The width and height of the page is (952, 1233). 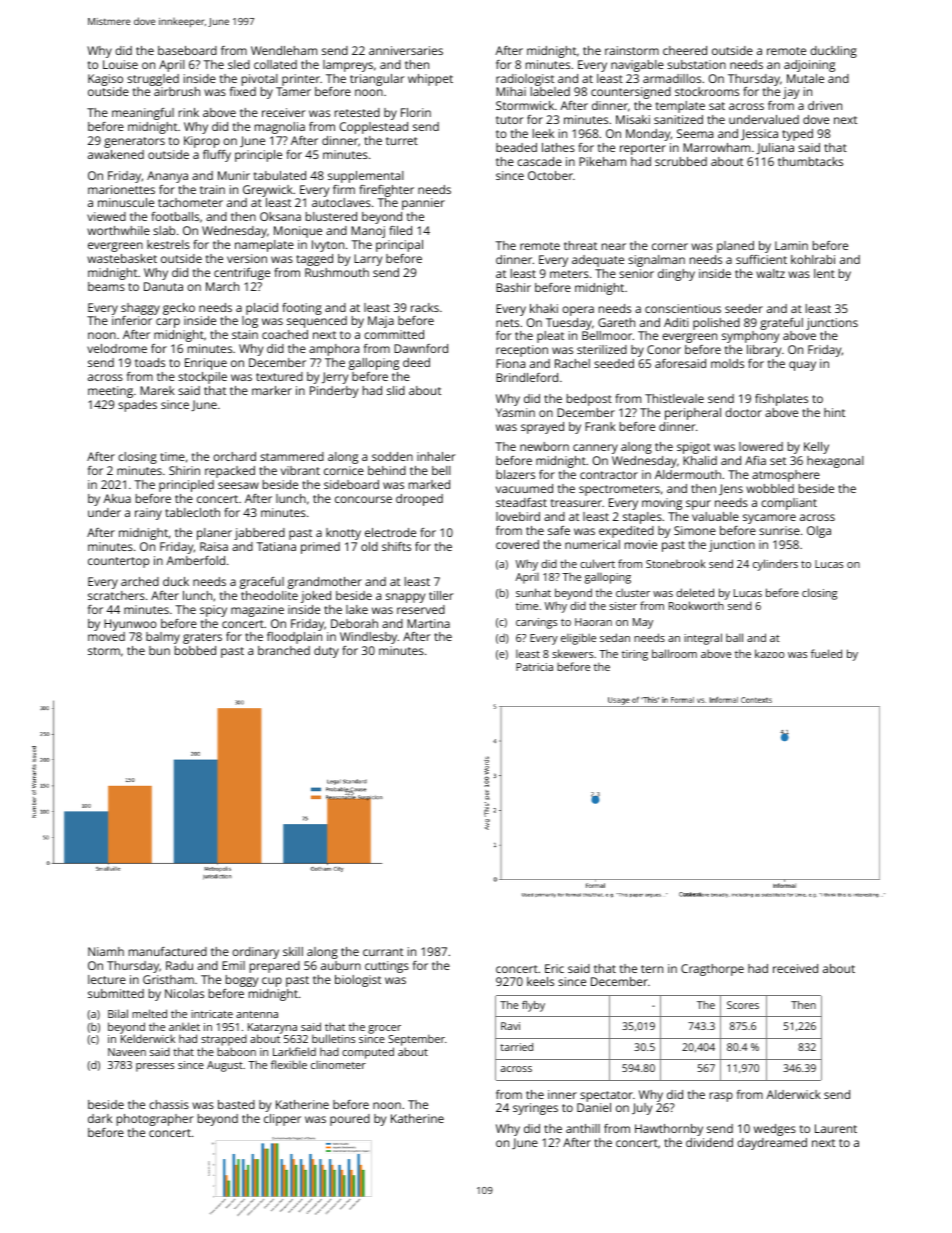 I want to click on poured, so click(x=350, y=1120).
